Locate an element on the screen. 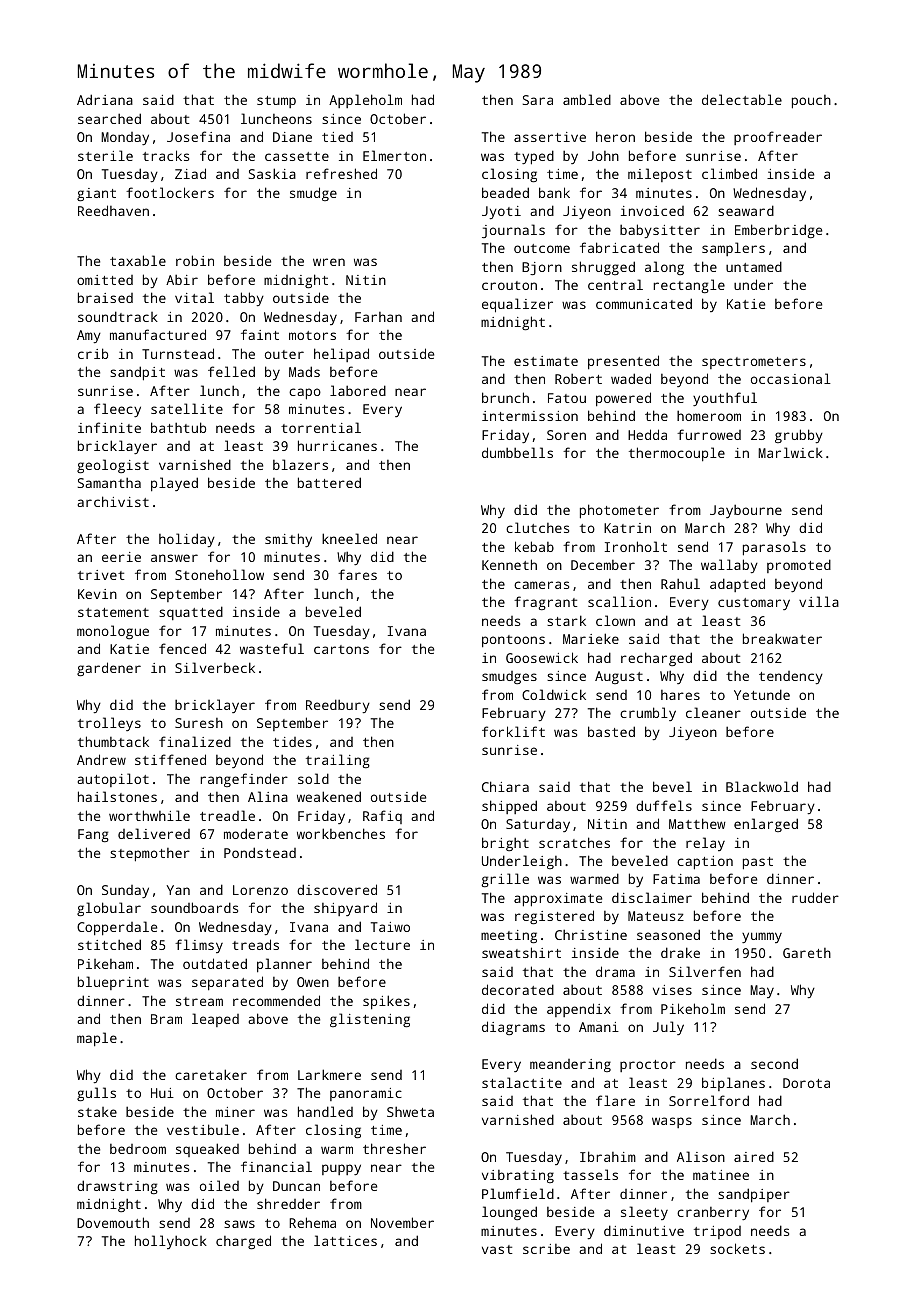 The height and width of the screenshot is (1308, 924). Blackwold is located at coordinates (762, 786).
